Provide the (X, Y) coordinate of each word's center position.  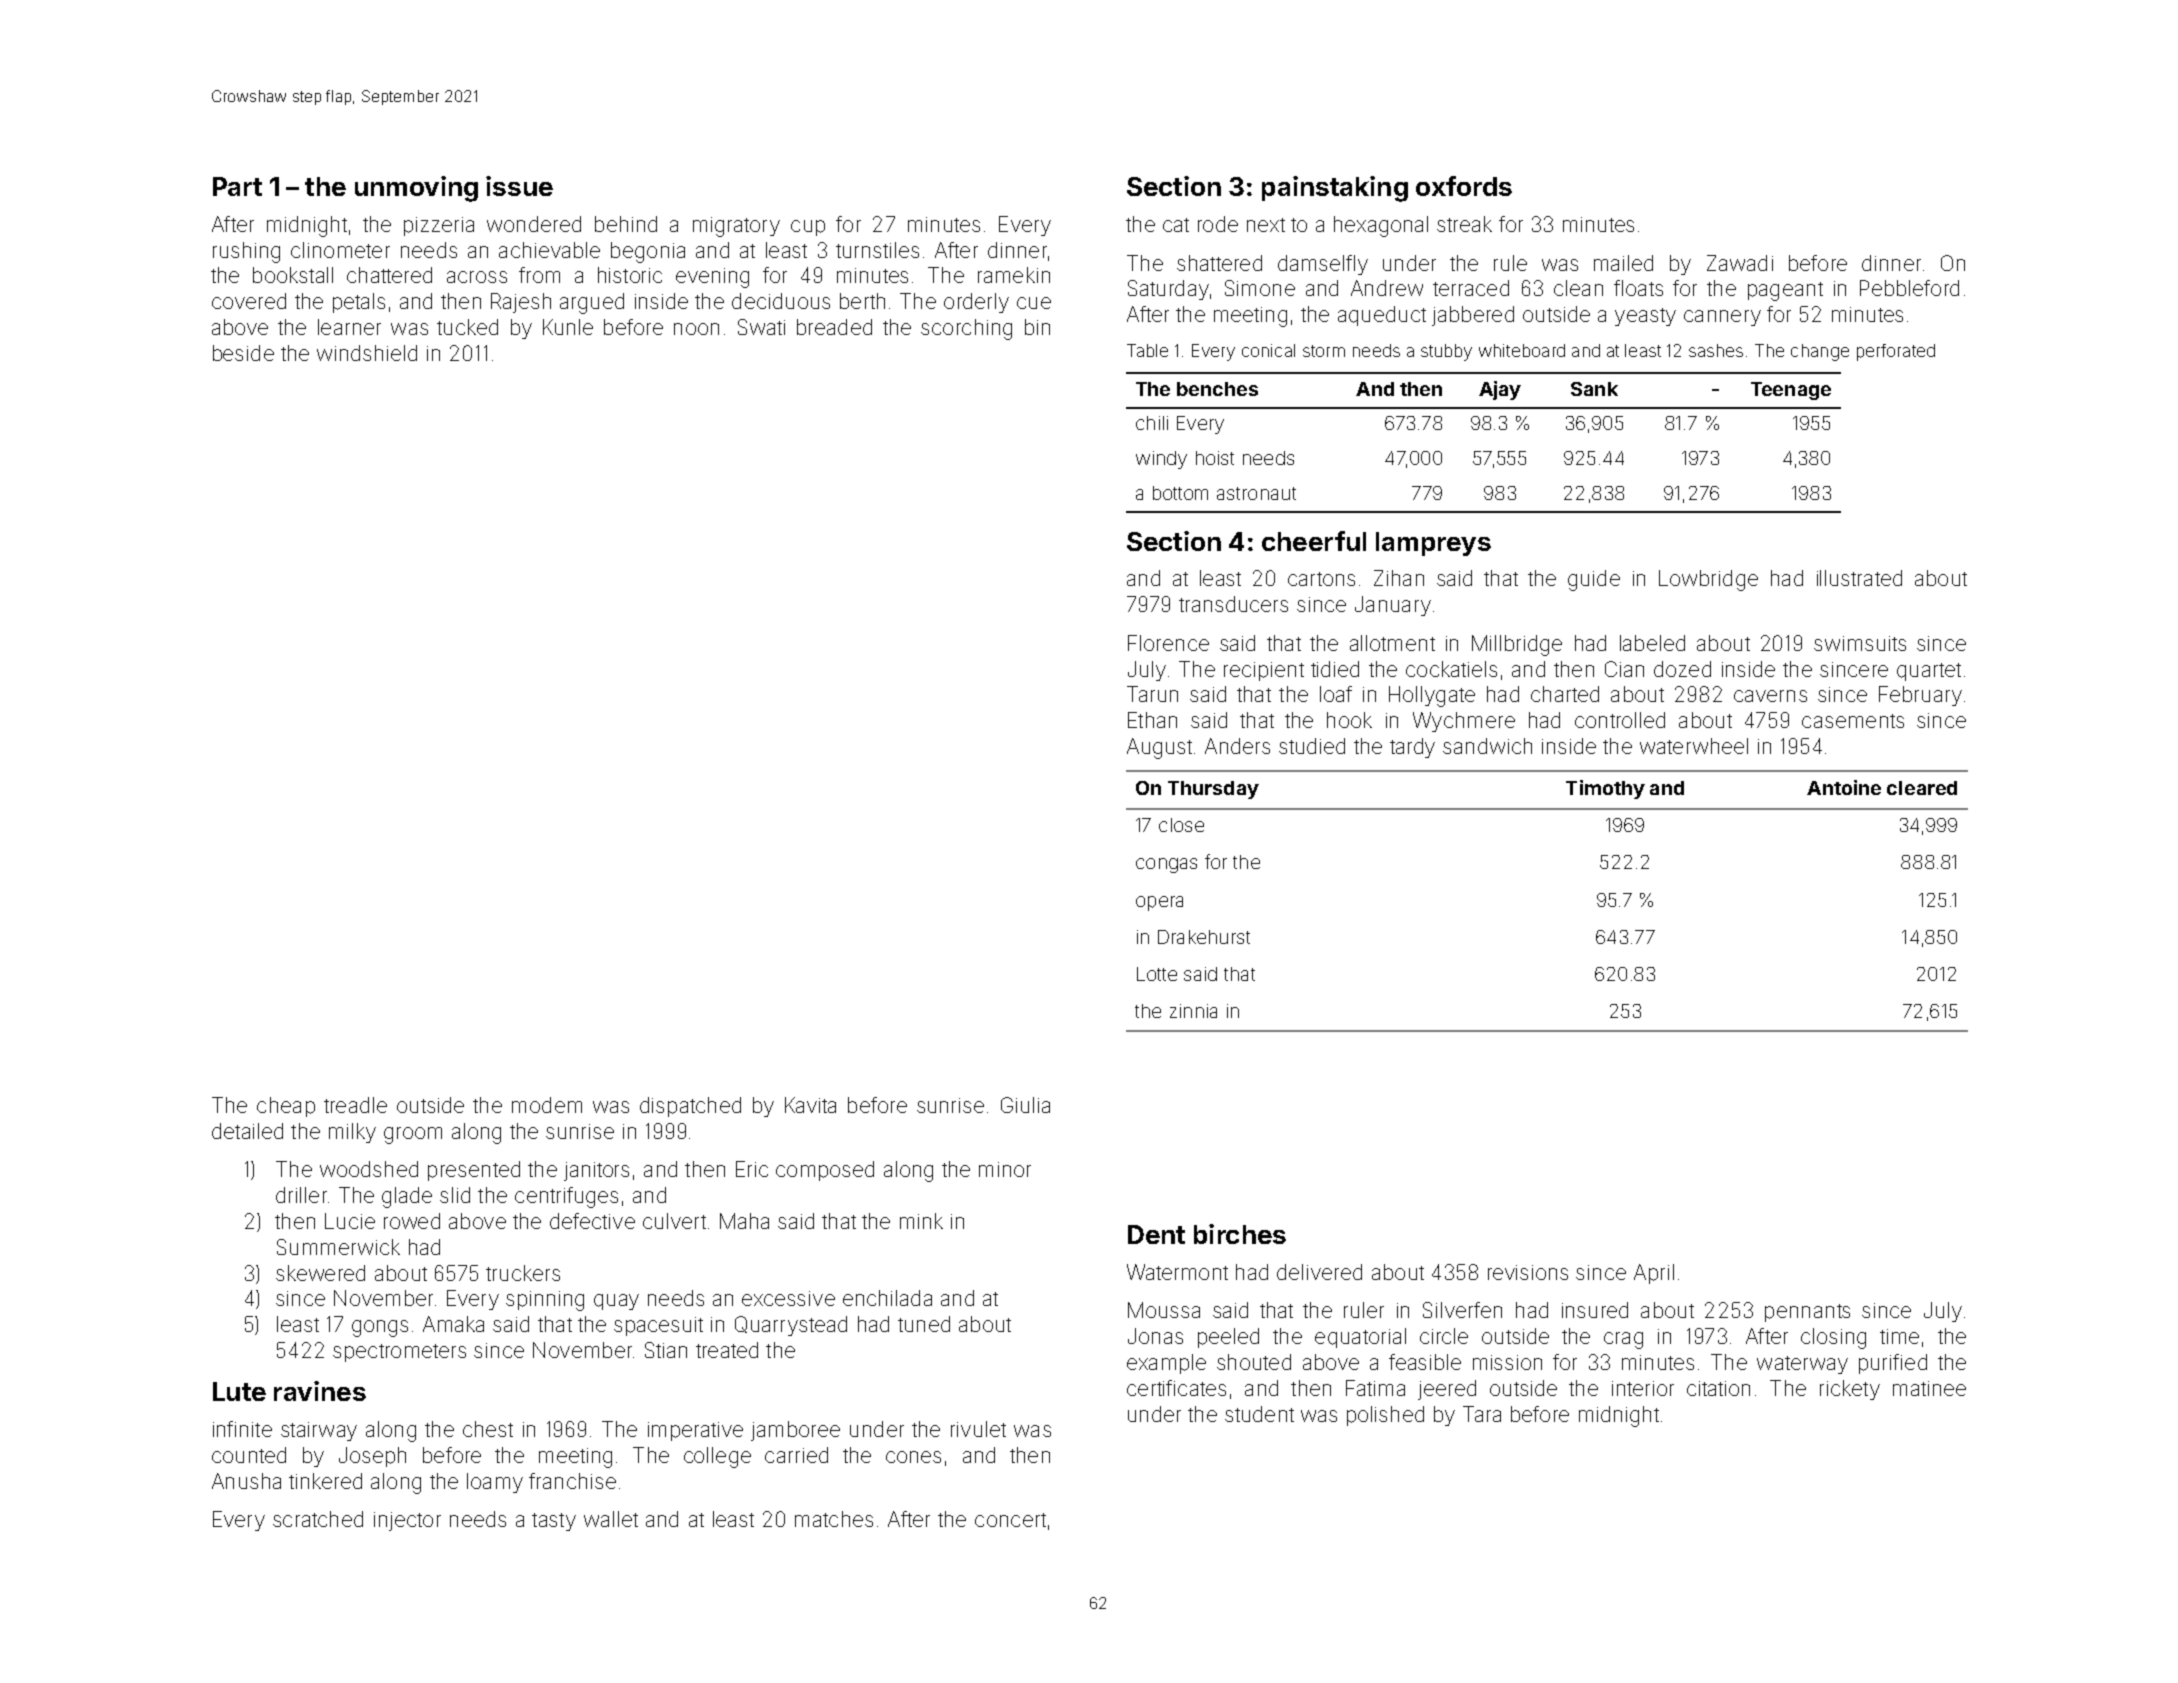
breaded (834, 327)
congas (1166, 865)
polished (1385, 1416)
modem (547, 1105)
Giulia (1025, 1105)
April (1654, 1274)
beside (243, 353)
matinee (1929, 1388)
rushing (246, 252)
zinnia (1193, 1011)
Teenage (1791, 391)
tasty (554, 1522)
